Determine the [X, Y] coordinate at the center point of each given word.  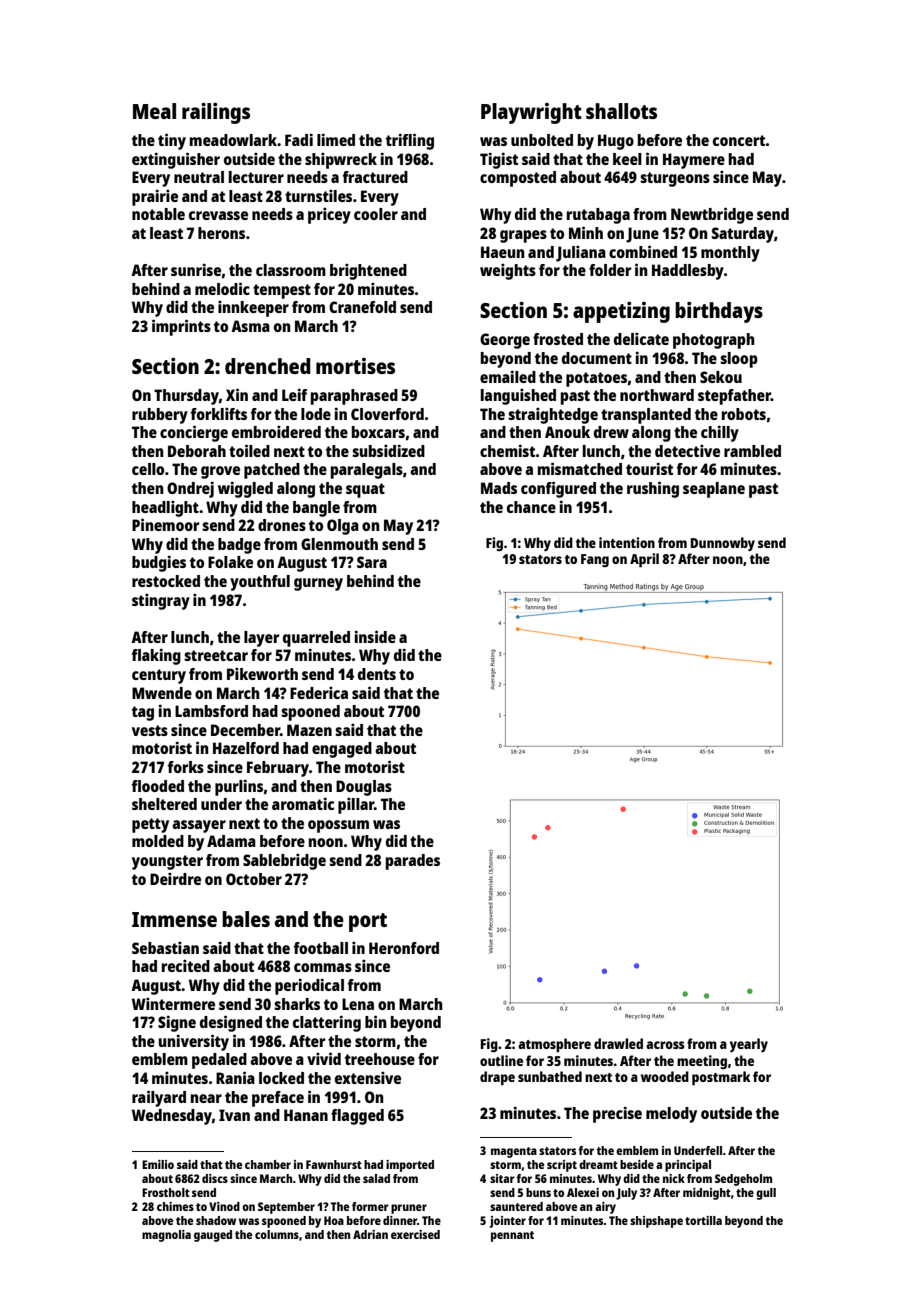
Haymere [694, 161]
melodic [222, 288]
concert [739, 140]
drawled [618, 1043]
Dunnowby [723, 544]
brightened [368, 272]
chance [531, 507]
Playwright [531, 113]
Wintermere [173, 1004]
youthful [260, 583]
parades [413, 862]
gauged [213, 1236]
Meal [154, 111]
